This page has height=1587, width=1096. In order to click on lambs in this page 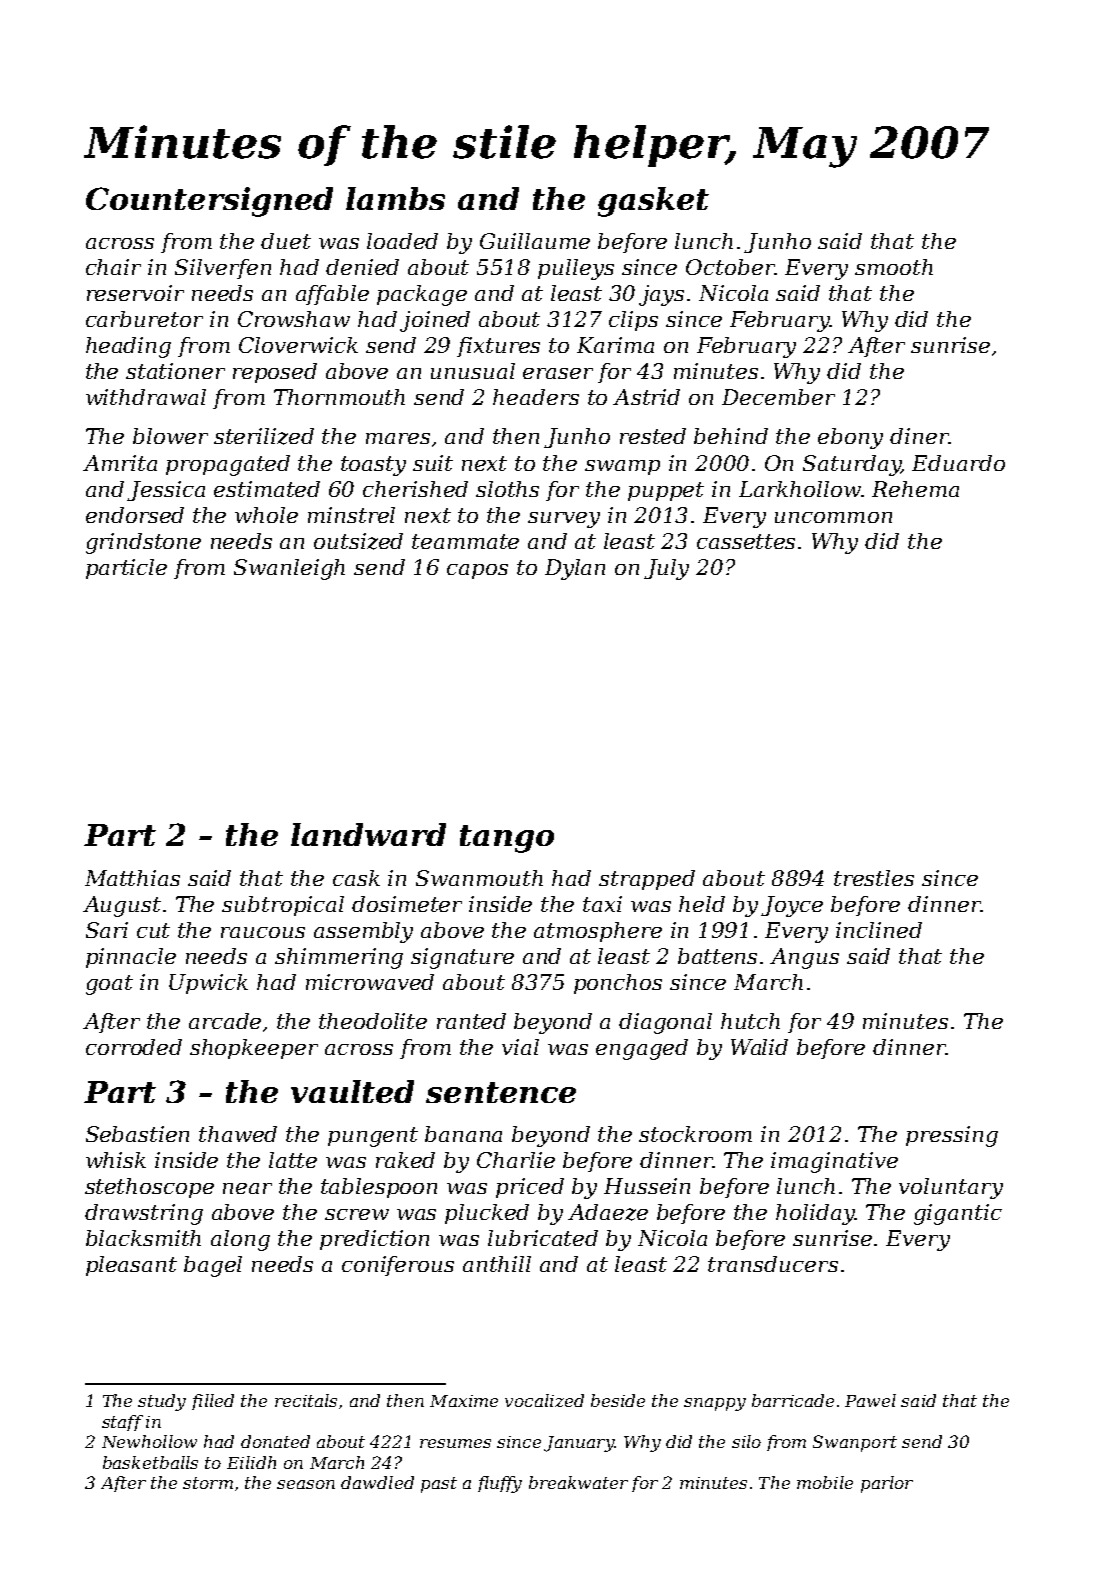, I will do `click(395, 198)`.
